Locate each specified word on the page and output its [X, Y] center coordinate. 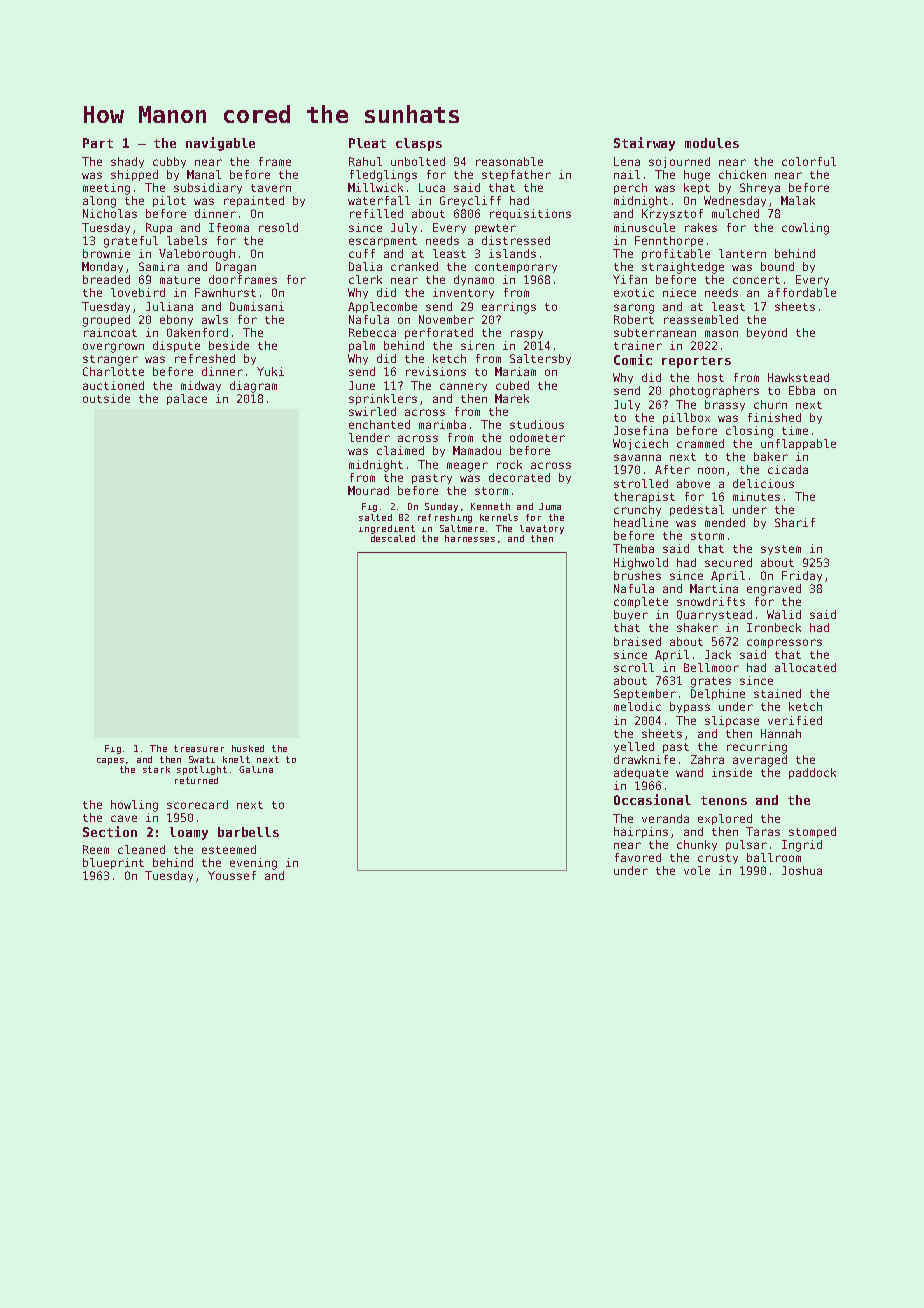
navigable [220, 144]
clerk [365, 279]
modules [712, 143]
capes [110, 761]
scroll [634, 667]
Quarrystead [714, 615]
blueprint [113, 863]
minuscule [644, 227]
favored [638, 857]
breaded [106, 279]
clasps [419, 144]
